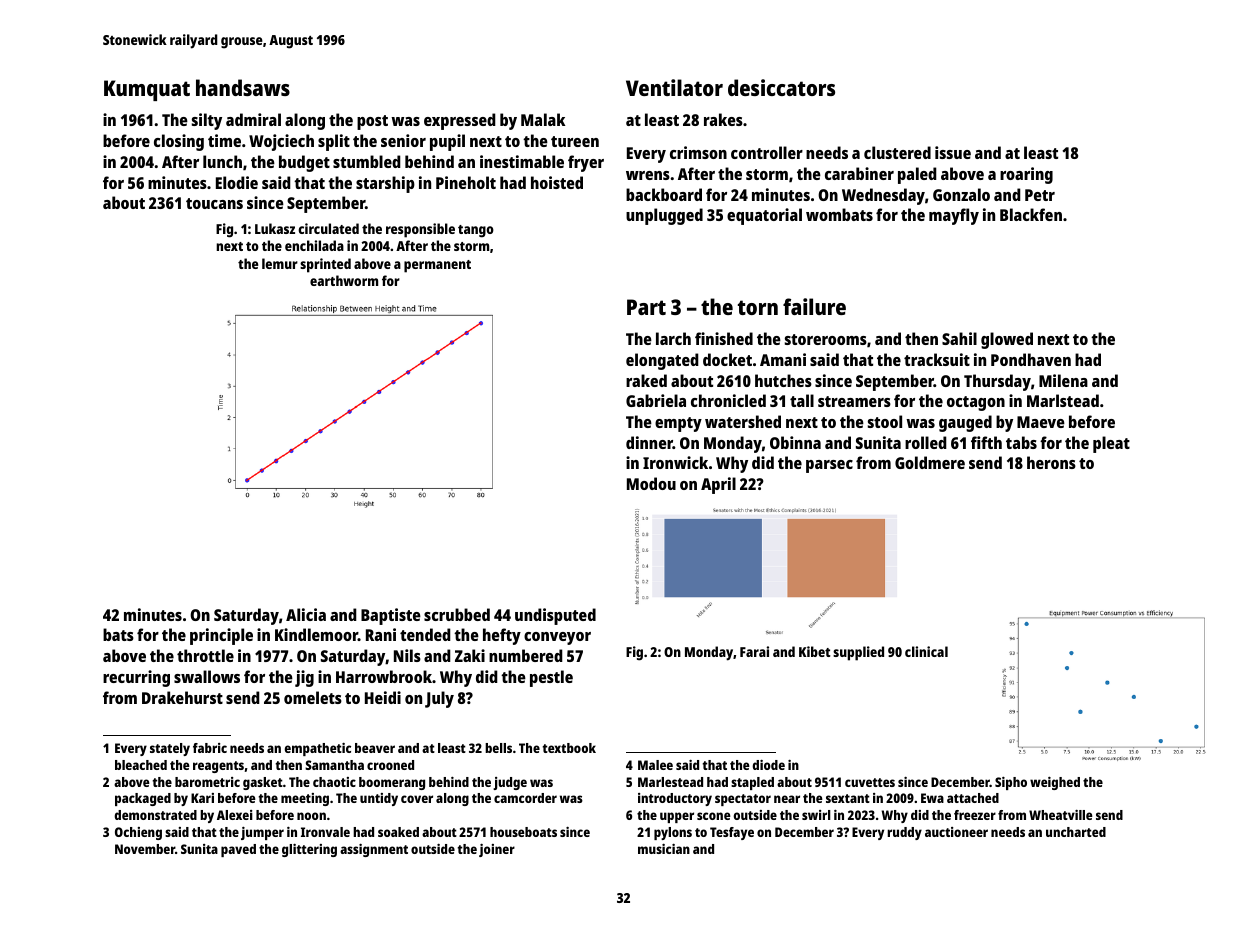 The image size is (1233, 952). Describe the element at coordinates (858, 653) in the page. I see `supplied` at that location.
